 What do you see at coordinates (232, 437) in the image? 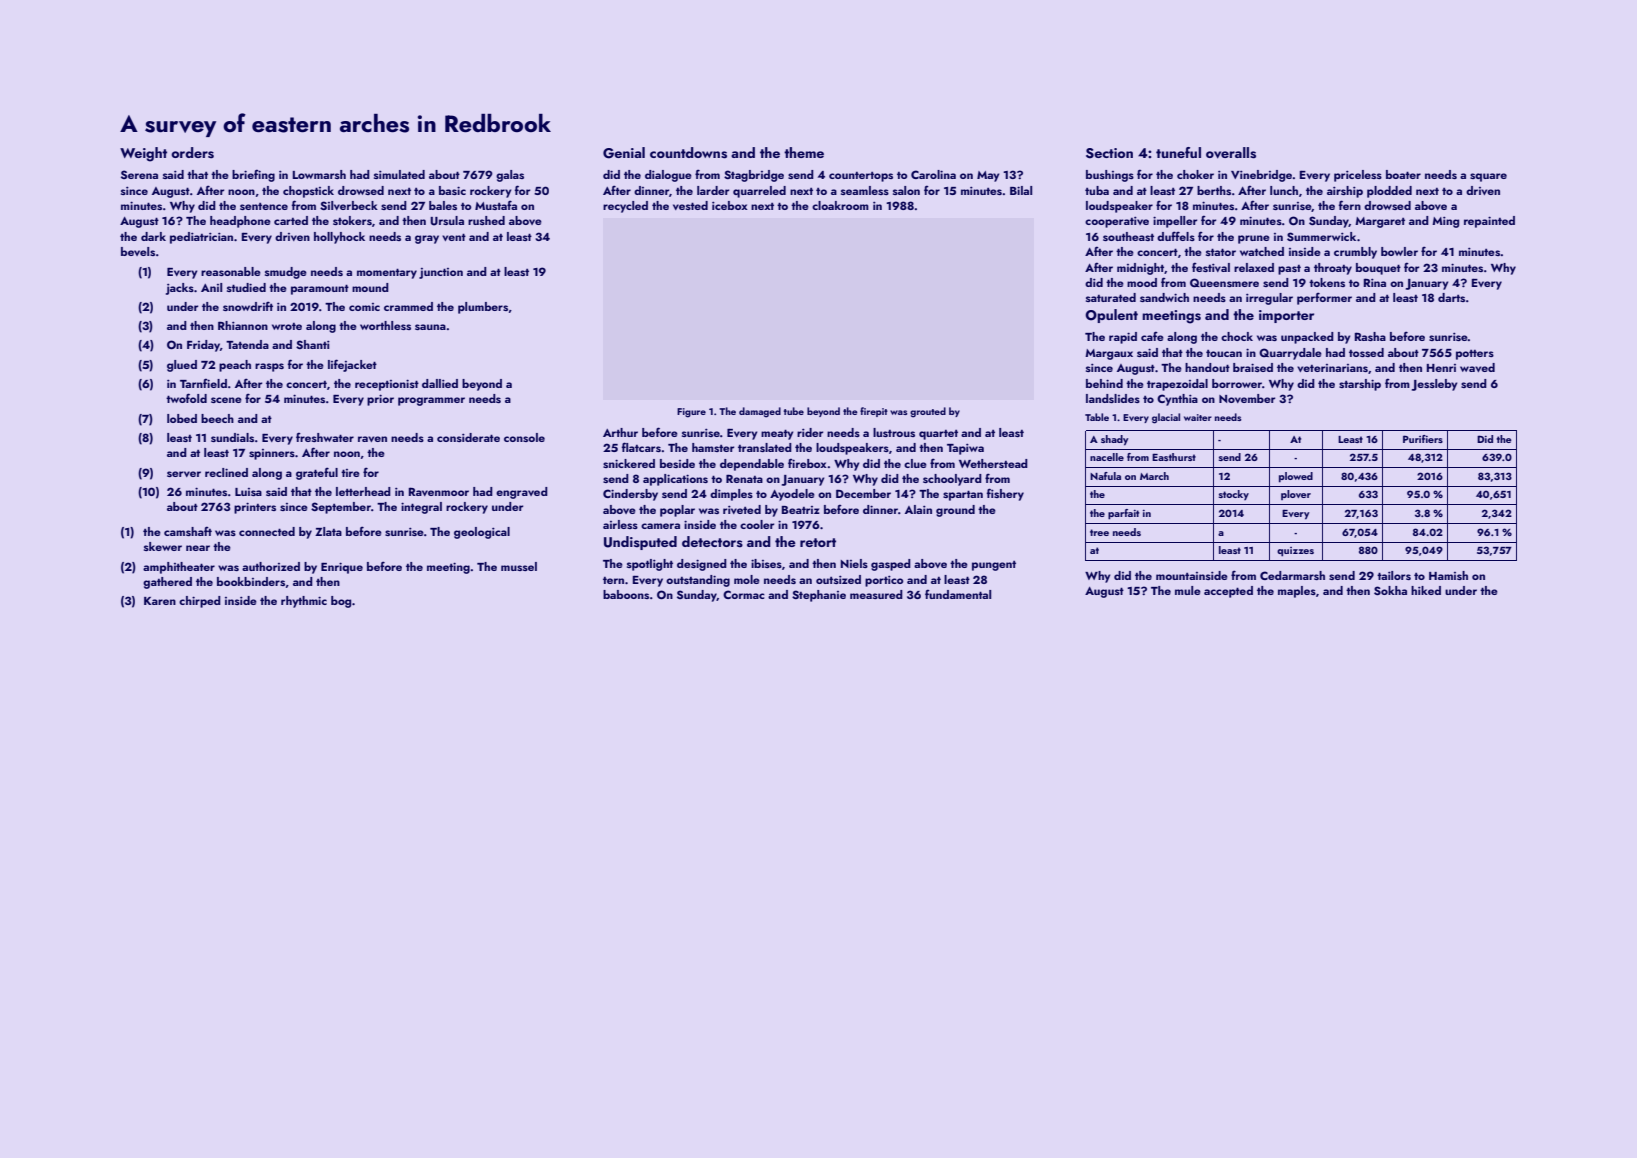
I see `sundials` at bounding box center [232, 437].
